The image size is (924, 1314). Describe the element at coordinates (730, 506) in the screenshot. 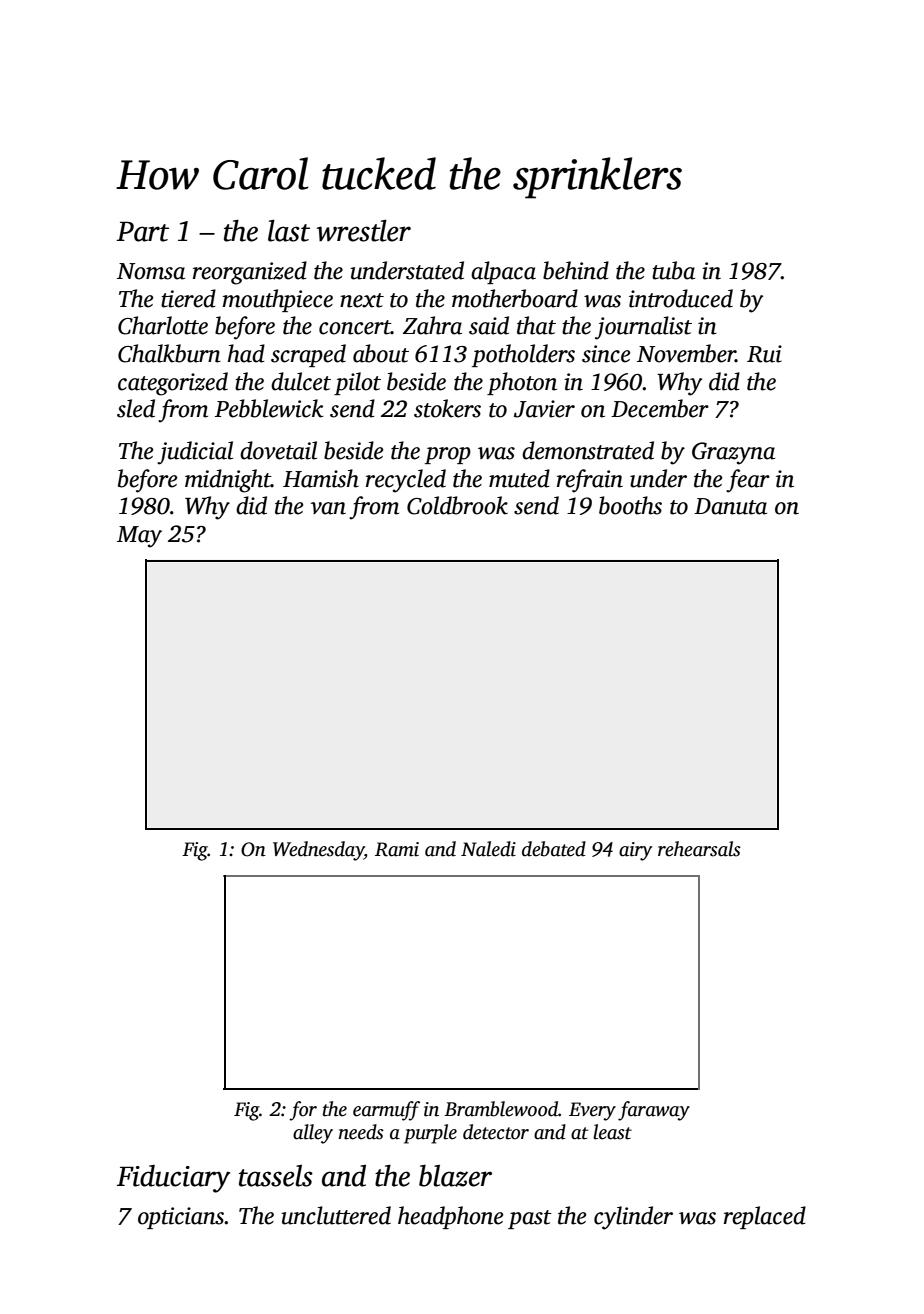

I see `Danuta` at that location.
